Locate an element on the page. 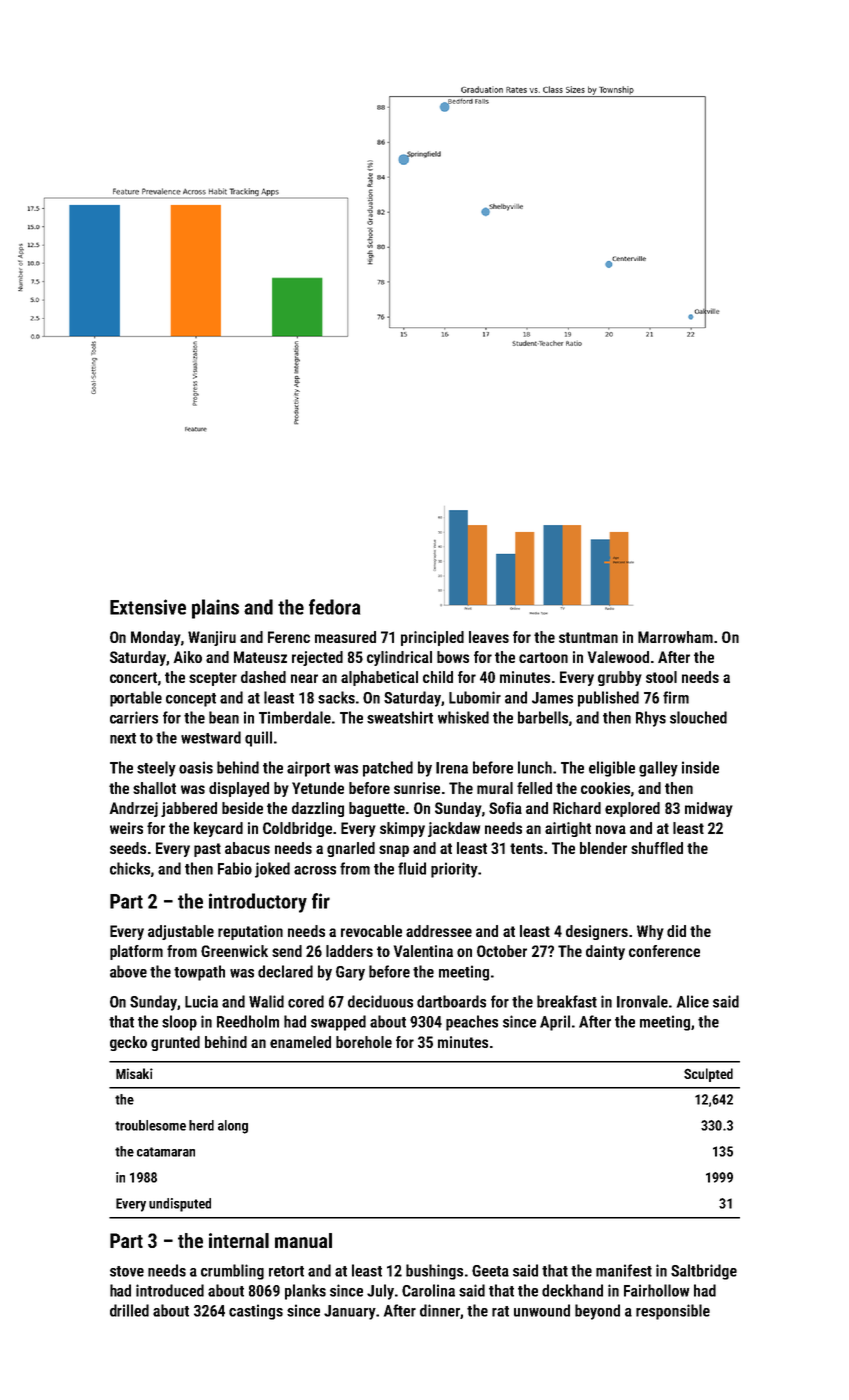  lunch is located at coordinates (535, 767).
